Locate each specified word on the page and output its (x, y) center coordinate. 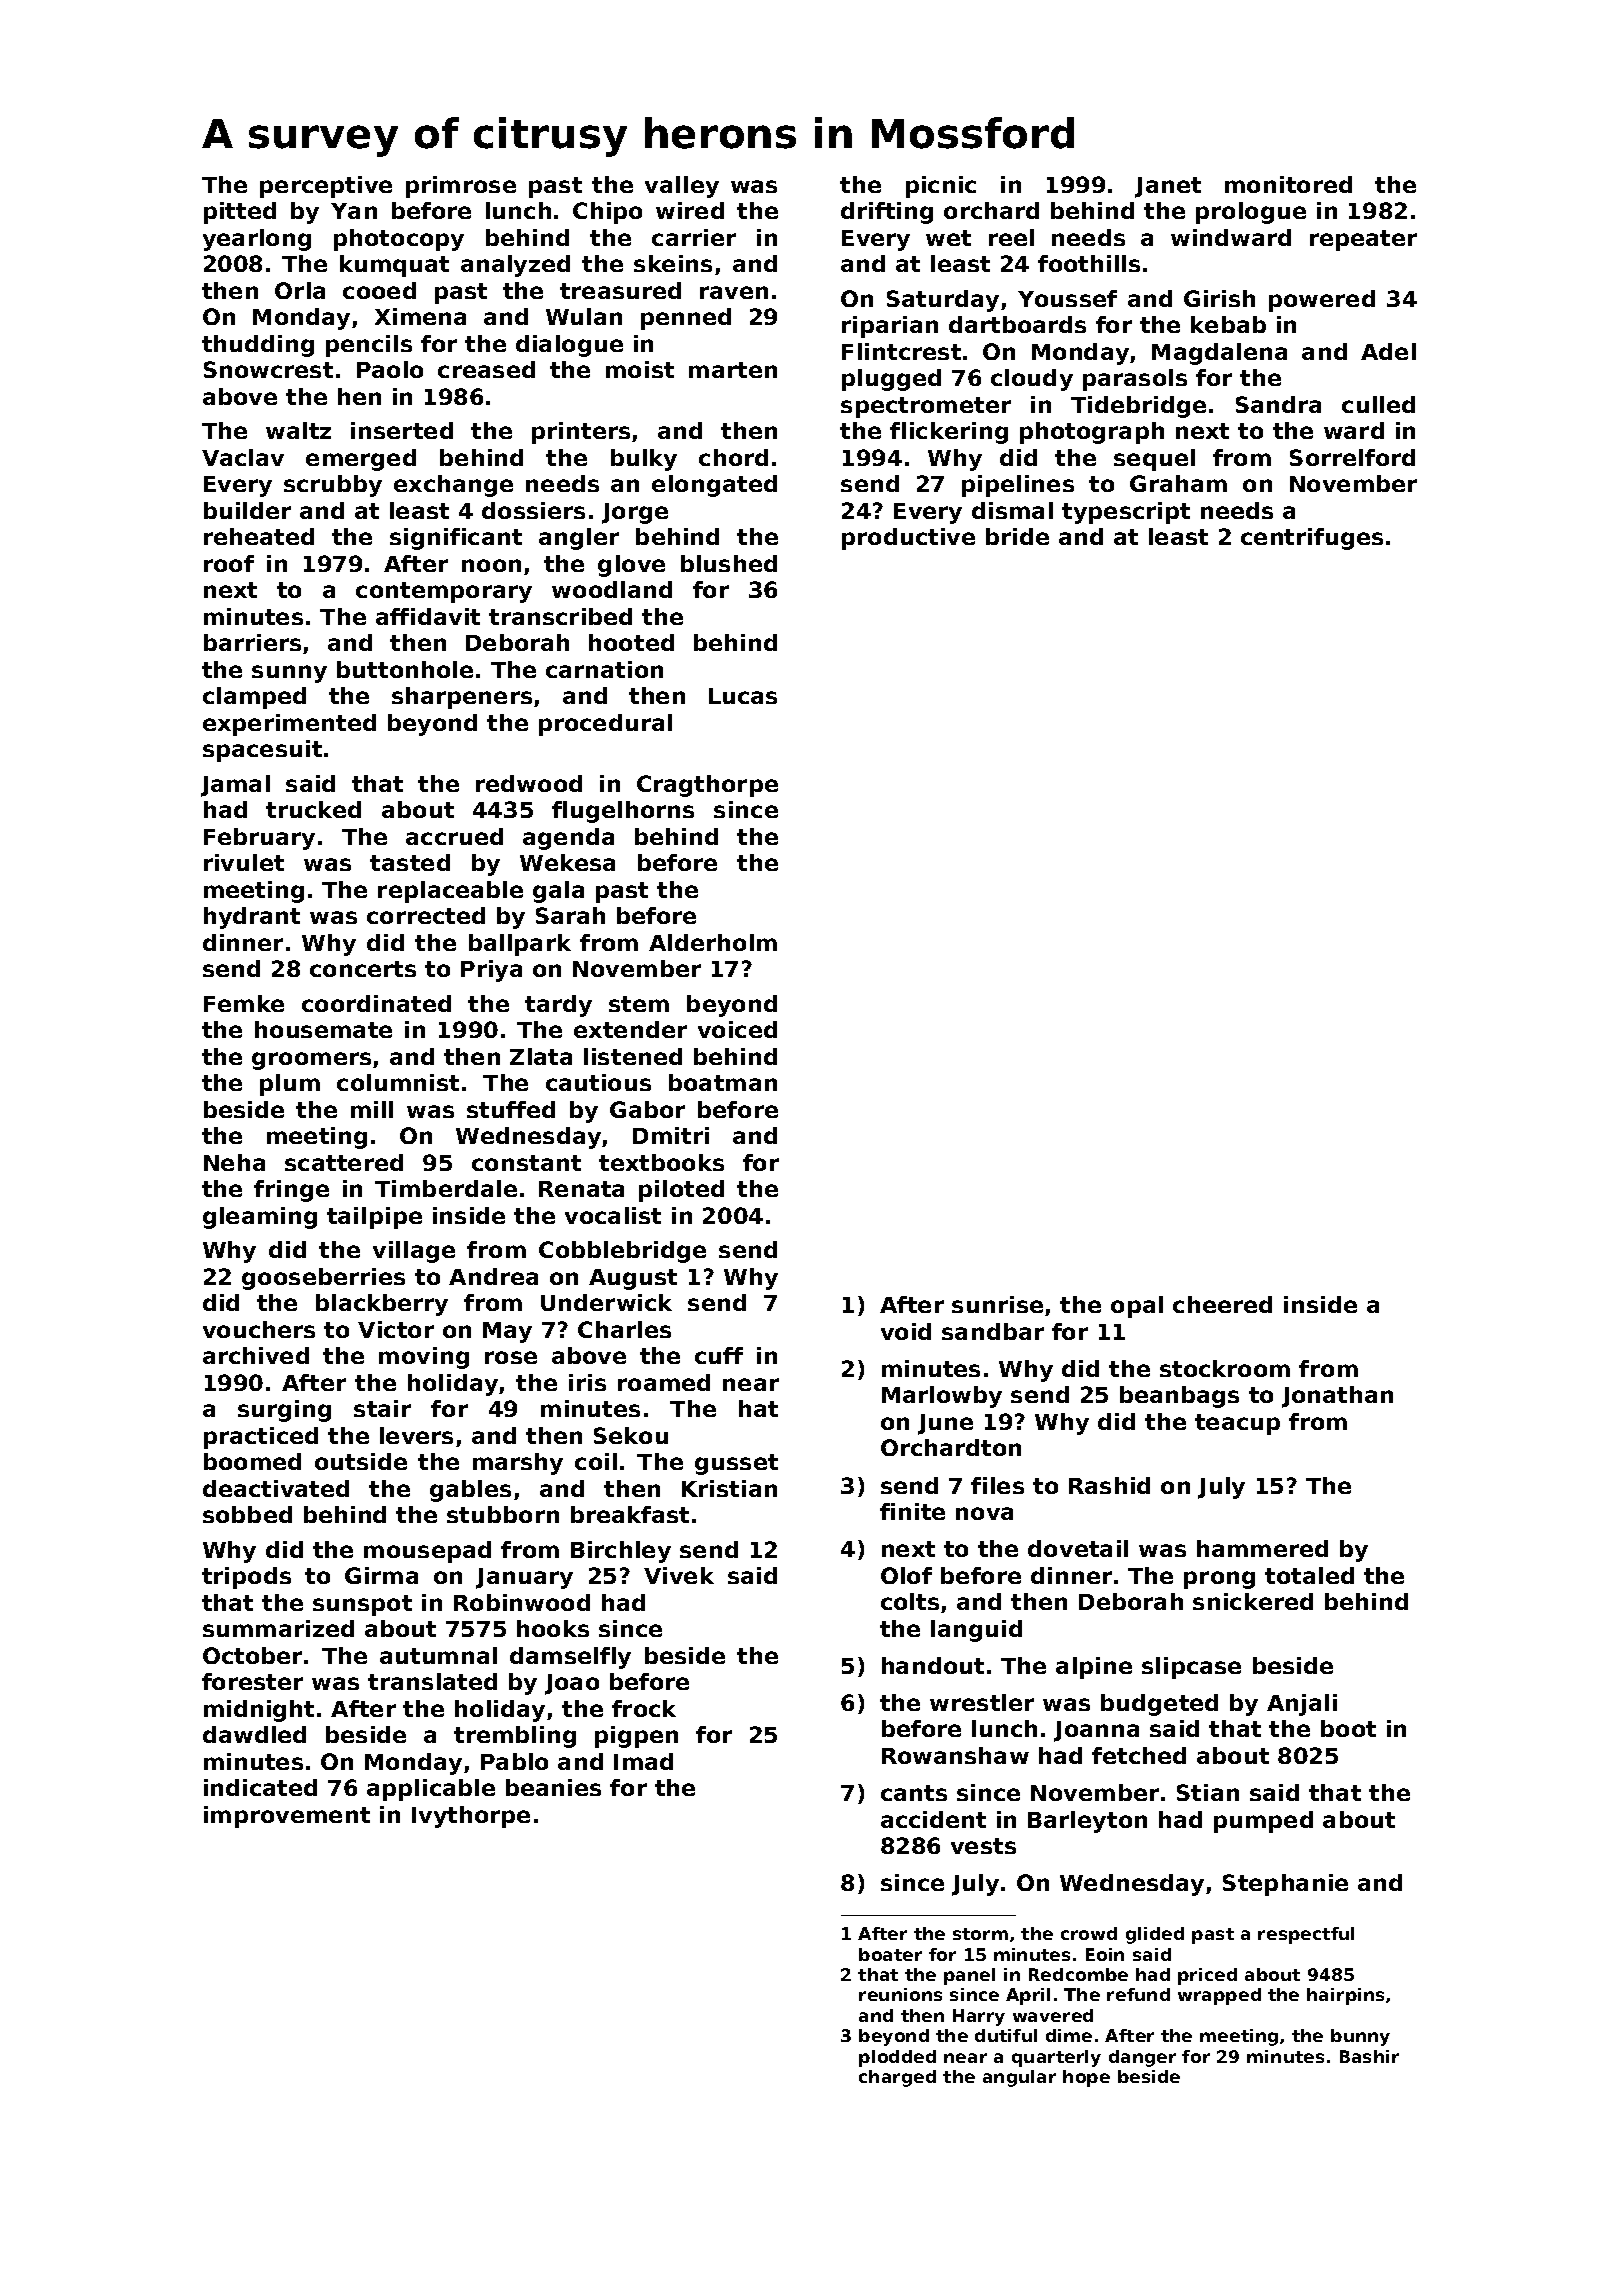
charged (897, 2078)
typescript (1126, 513)
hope (1086, 2078)
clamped (254, 698)
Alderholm (713, 942)
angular (1019, 2078)
